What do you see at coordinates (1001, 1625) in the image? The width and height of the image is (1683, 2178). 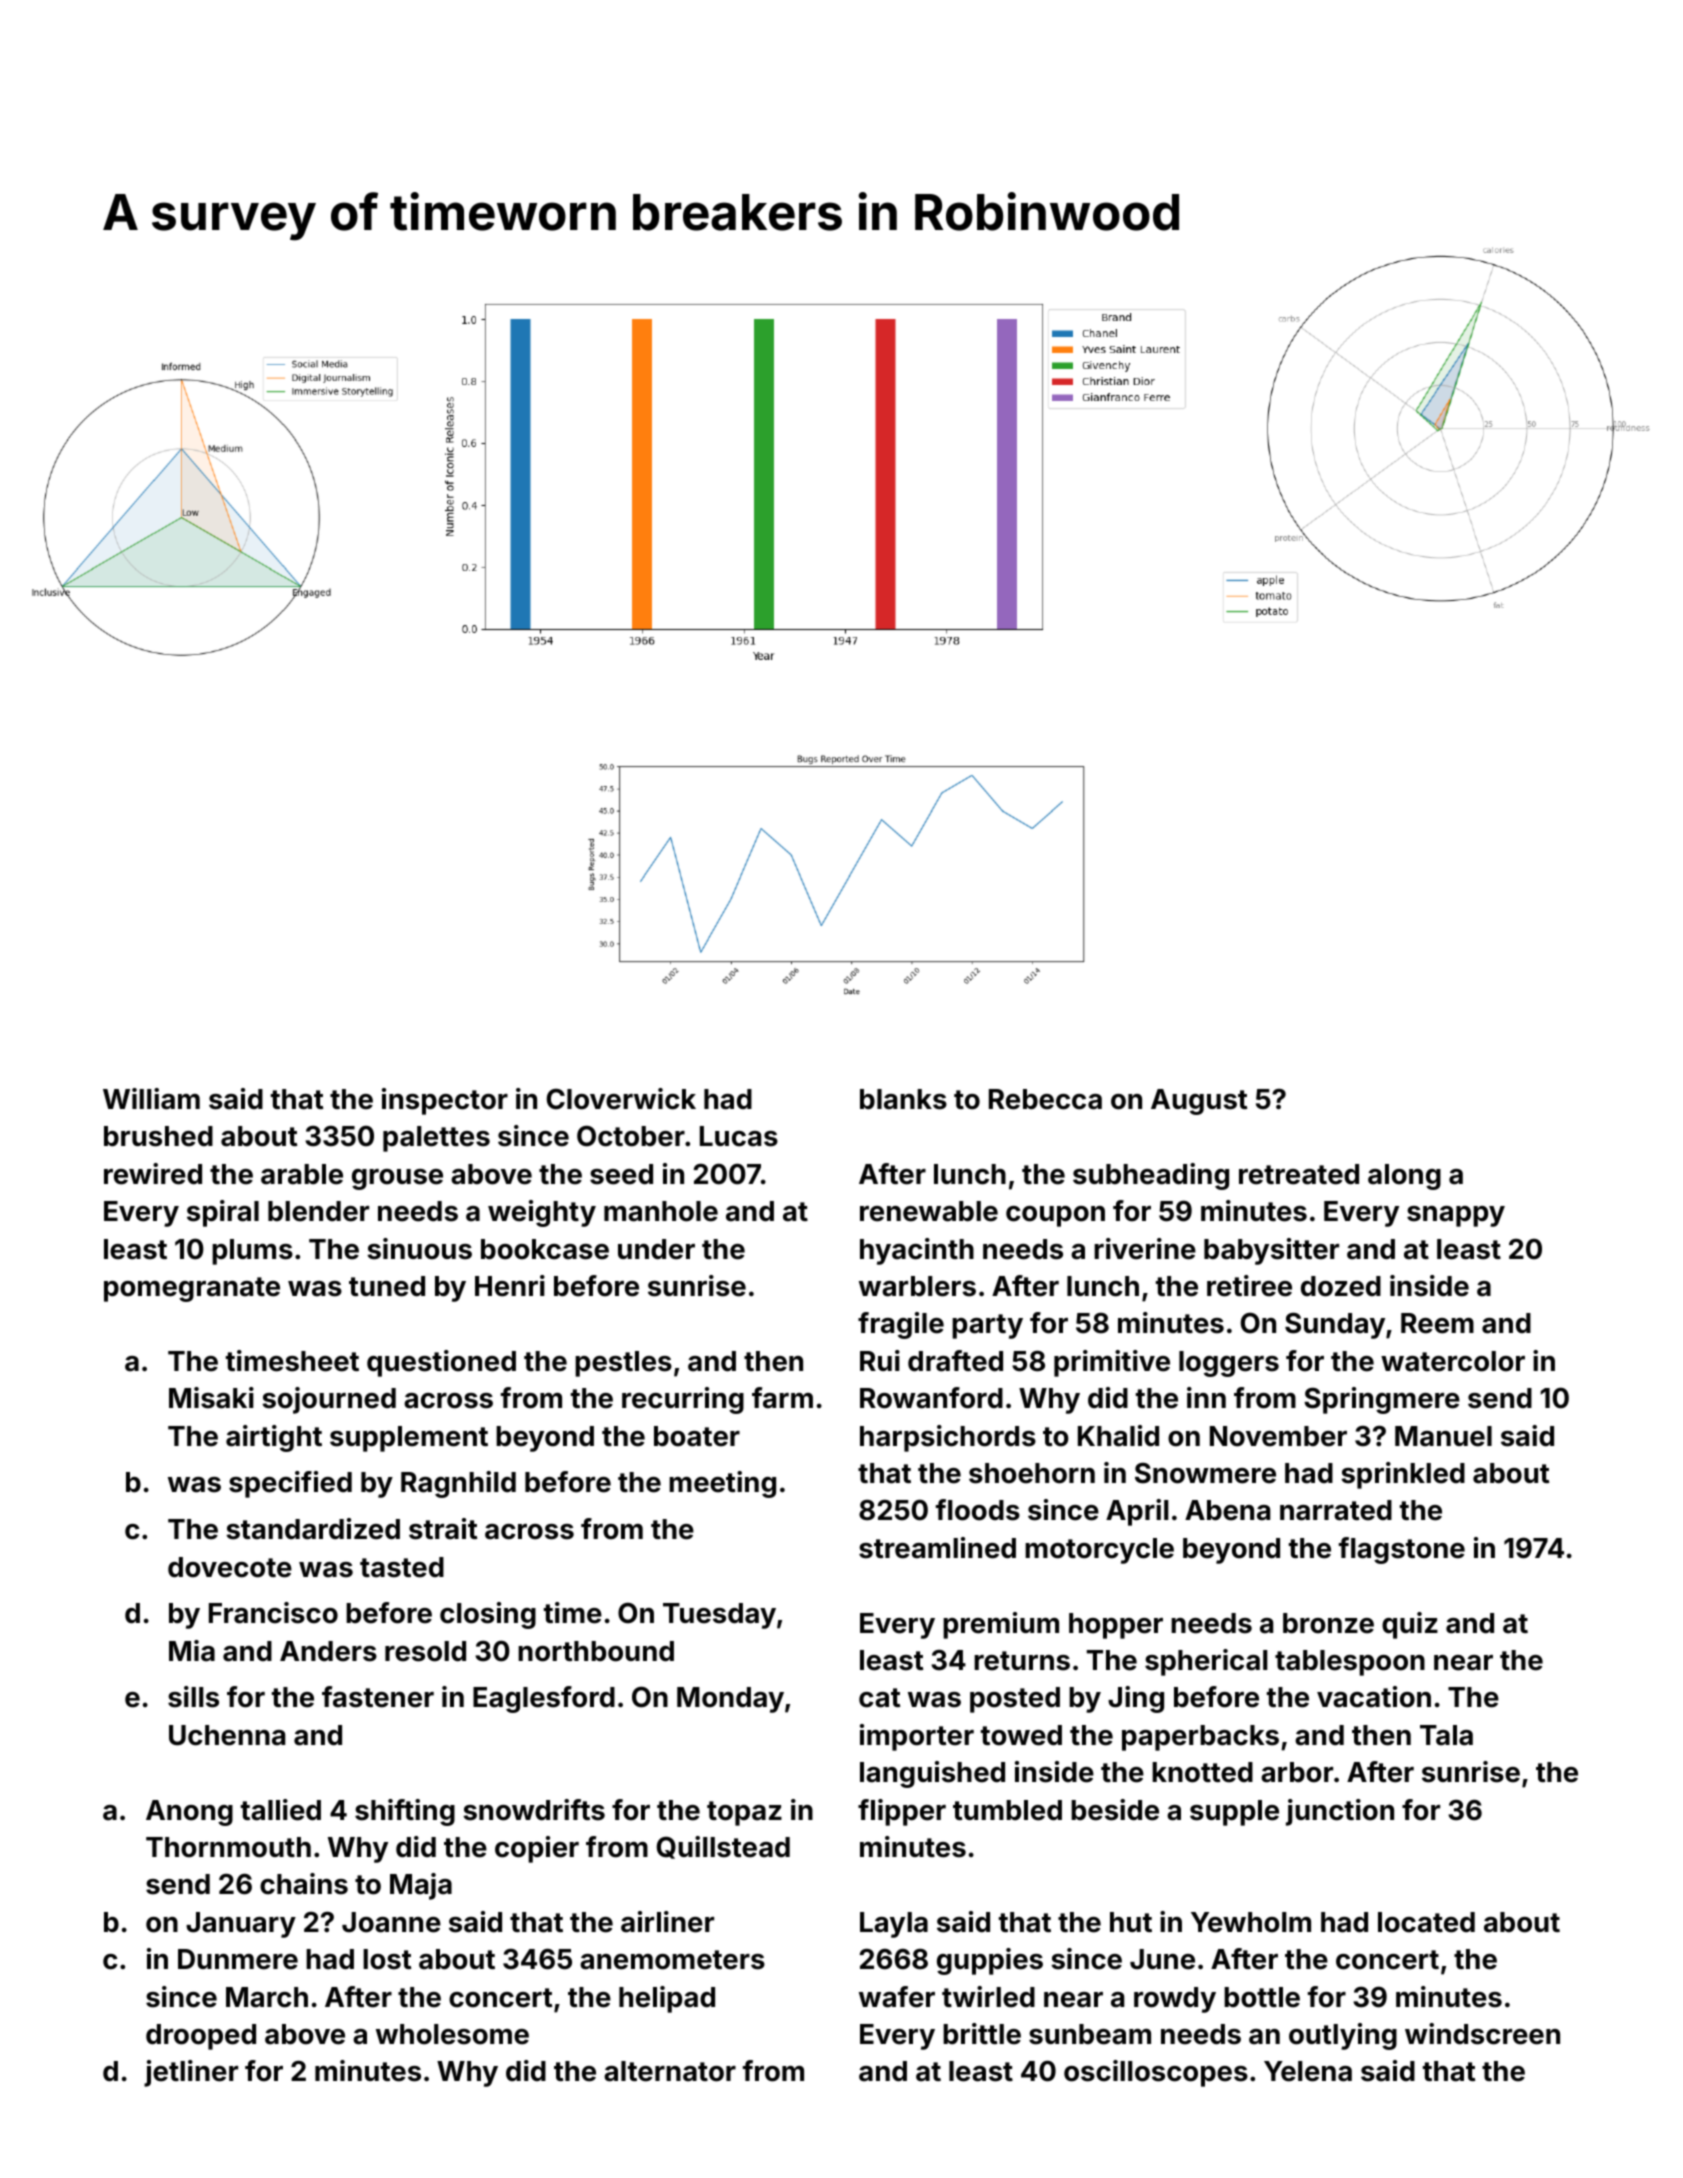 I see `premium` at bounding box center [1001, 1625].
